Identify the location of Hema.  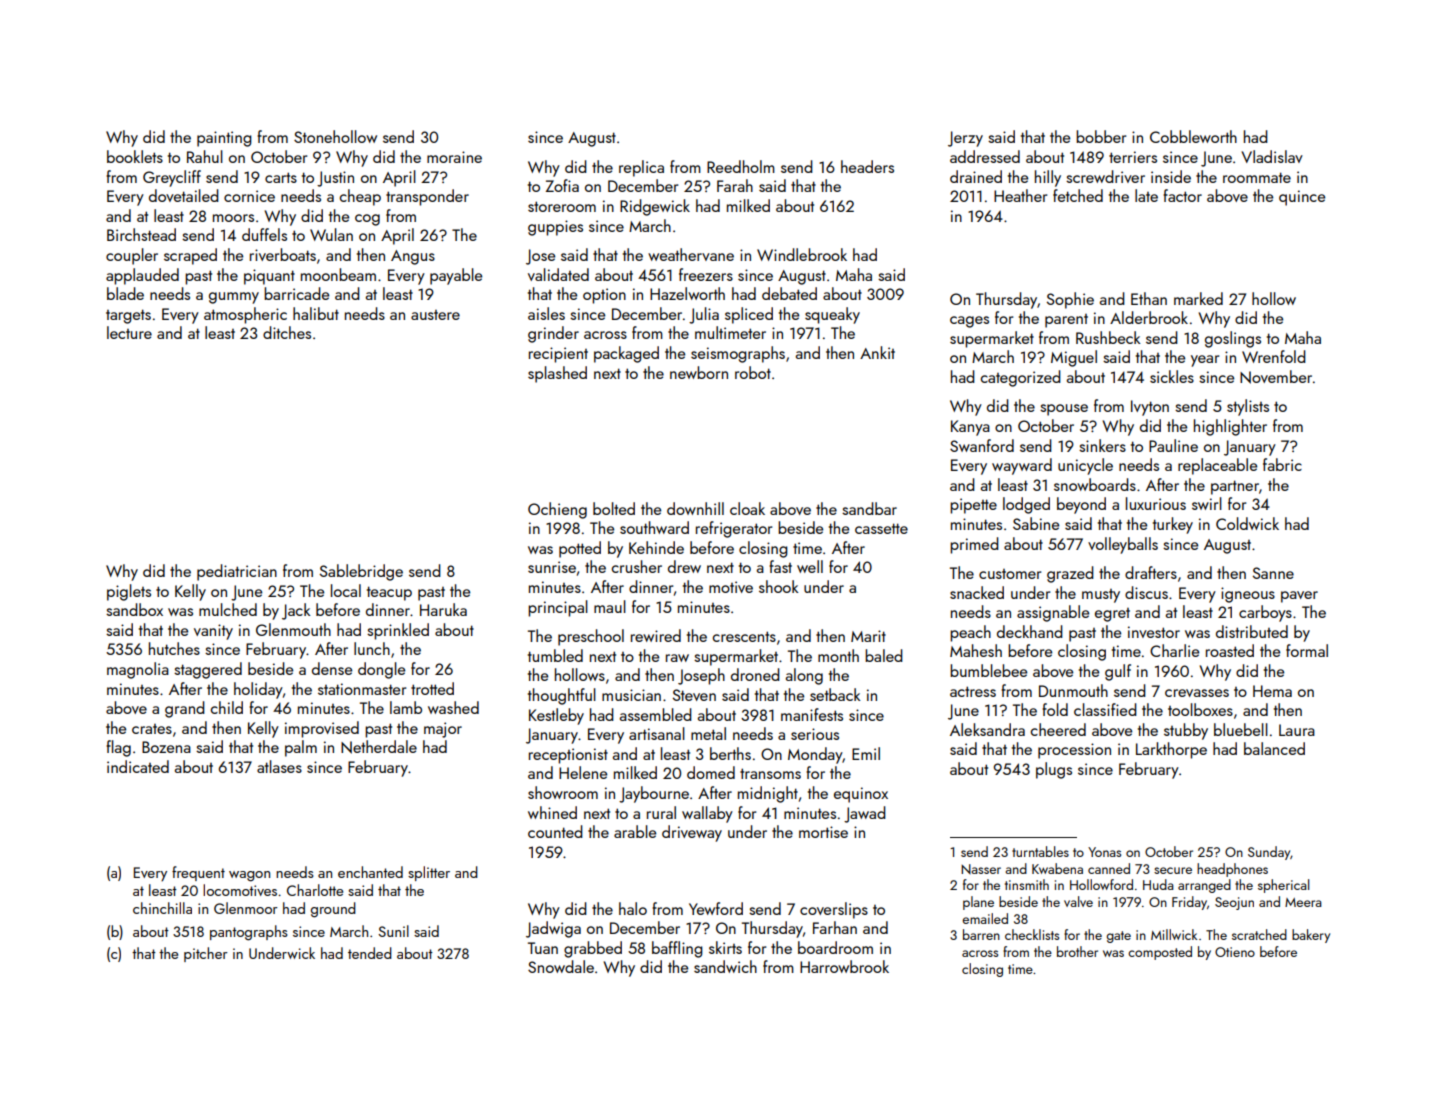
(1272, 691).
